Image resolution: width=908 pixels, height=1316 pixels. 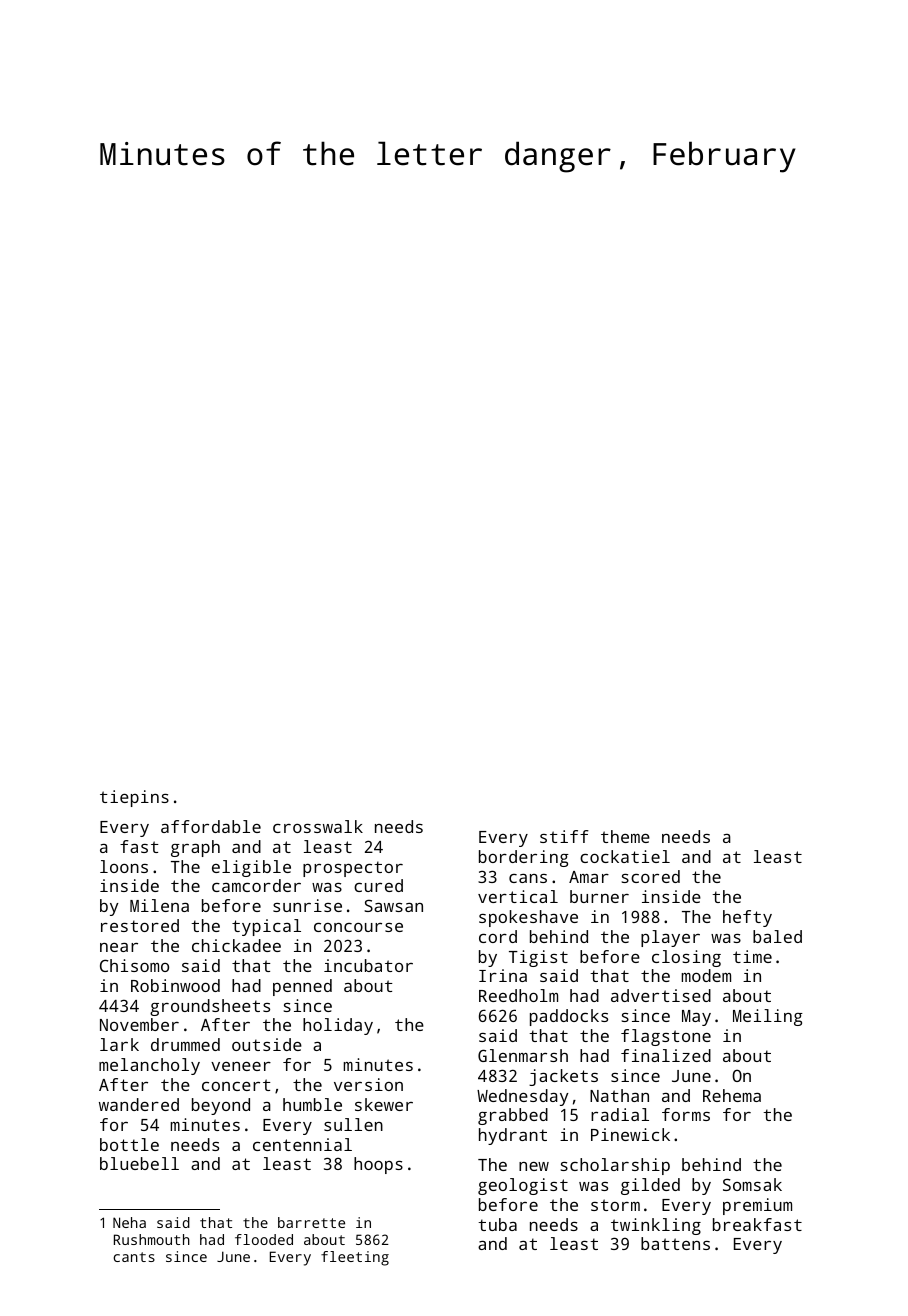 I want to click on advertised, so click(x=661, y=995).
